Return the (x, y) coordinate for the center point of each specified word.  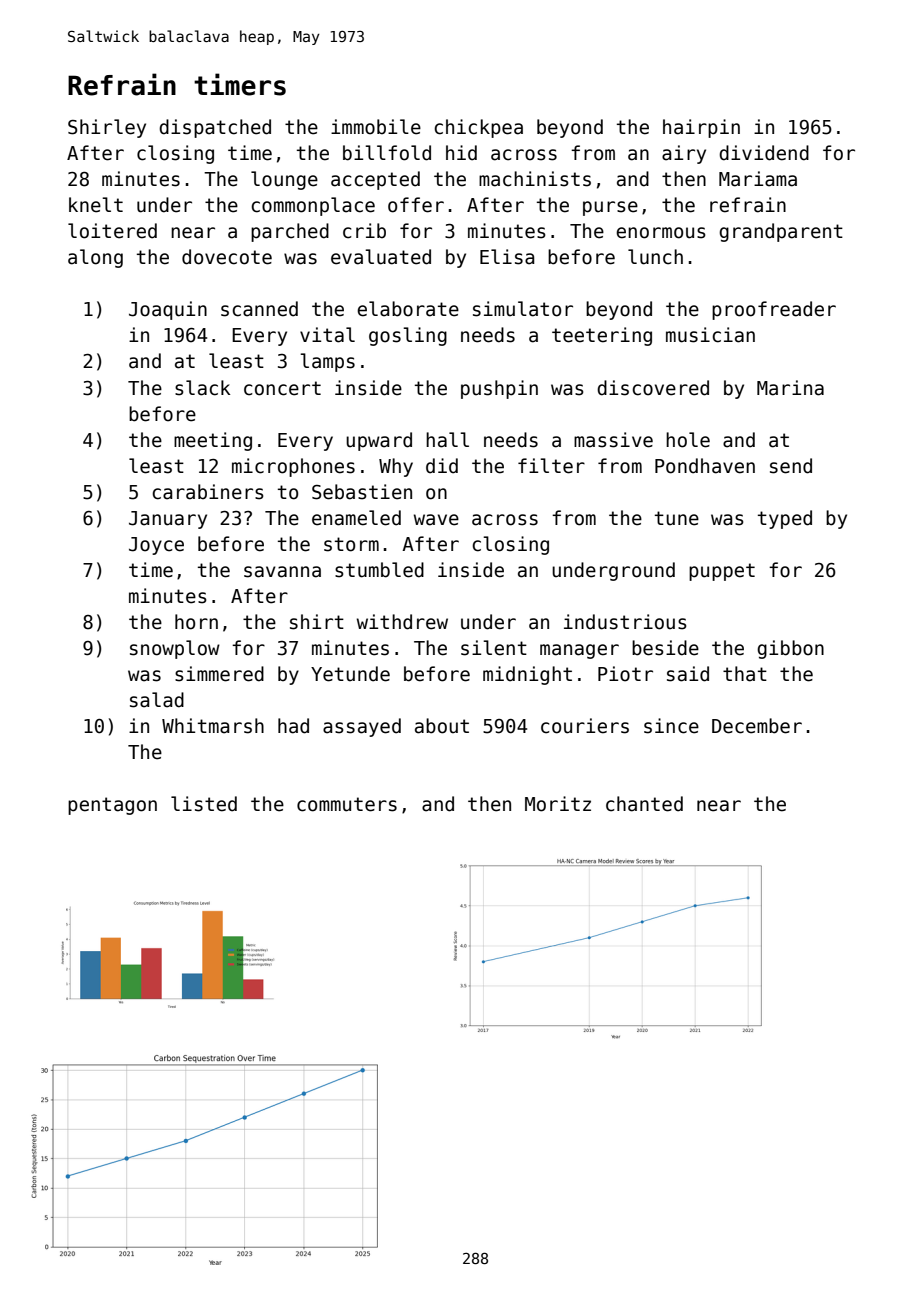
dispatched (215, 128)
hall (447, 440)
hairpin (701, 128)
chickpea (478, 128)
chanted (644, 804)
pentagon (112, 806)
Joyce (156, 546)
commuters (347, 804)
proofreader (774, 310)
